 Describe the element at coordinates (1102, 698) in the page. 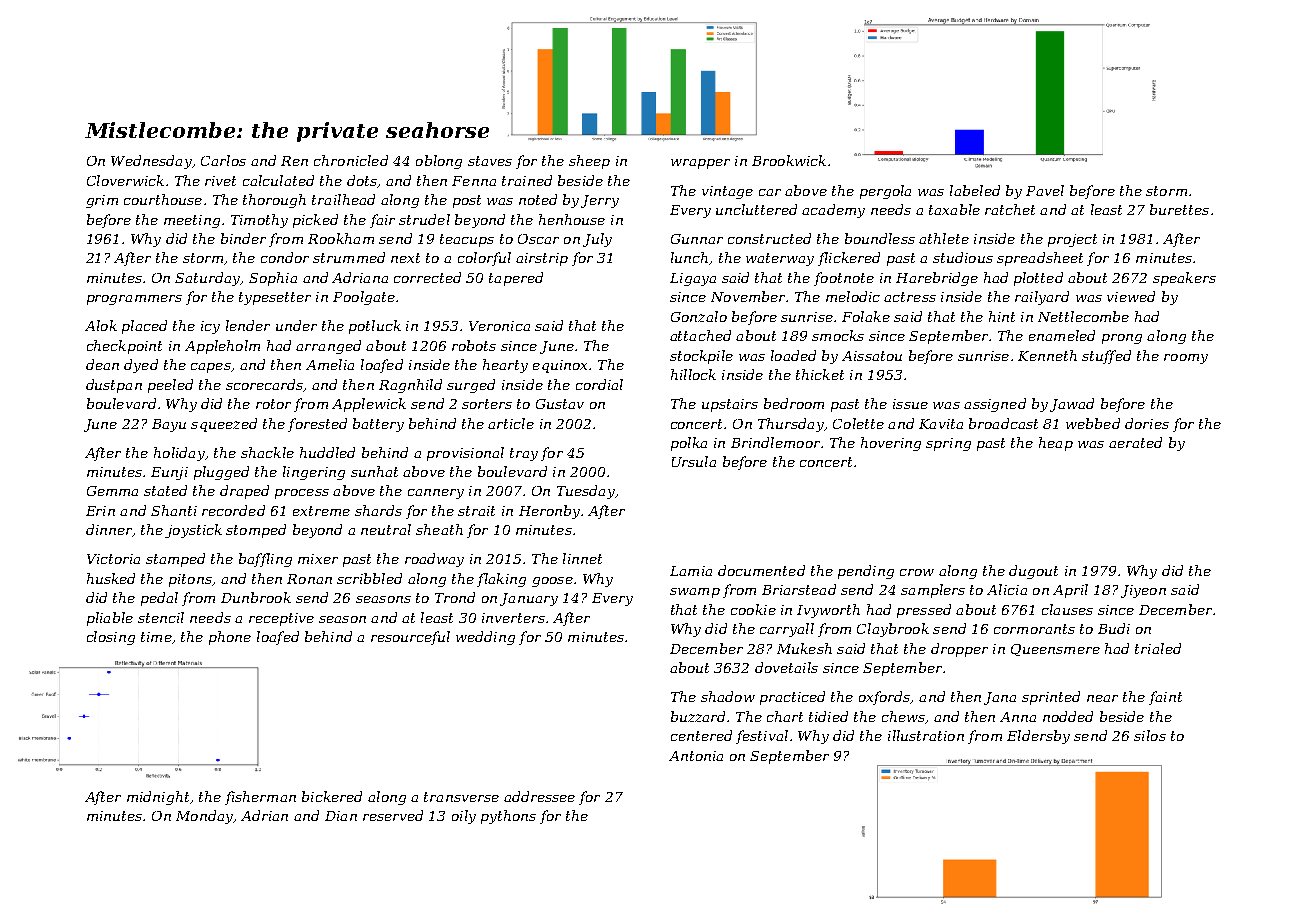

I see `near` at that location.
